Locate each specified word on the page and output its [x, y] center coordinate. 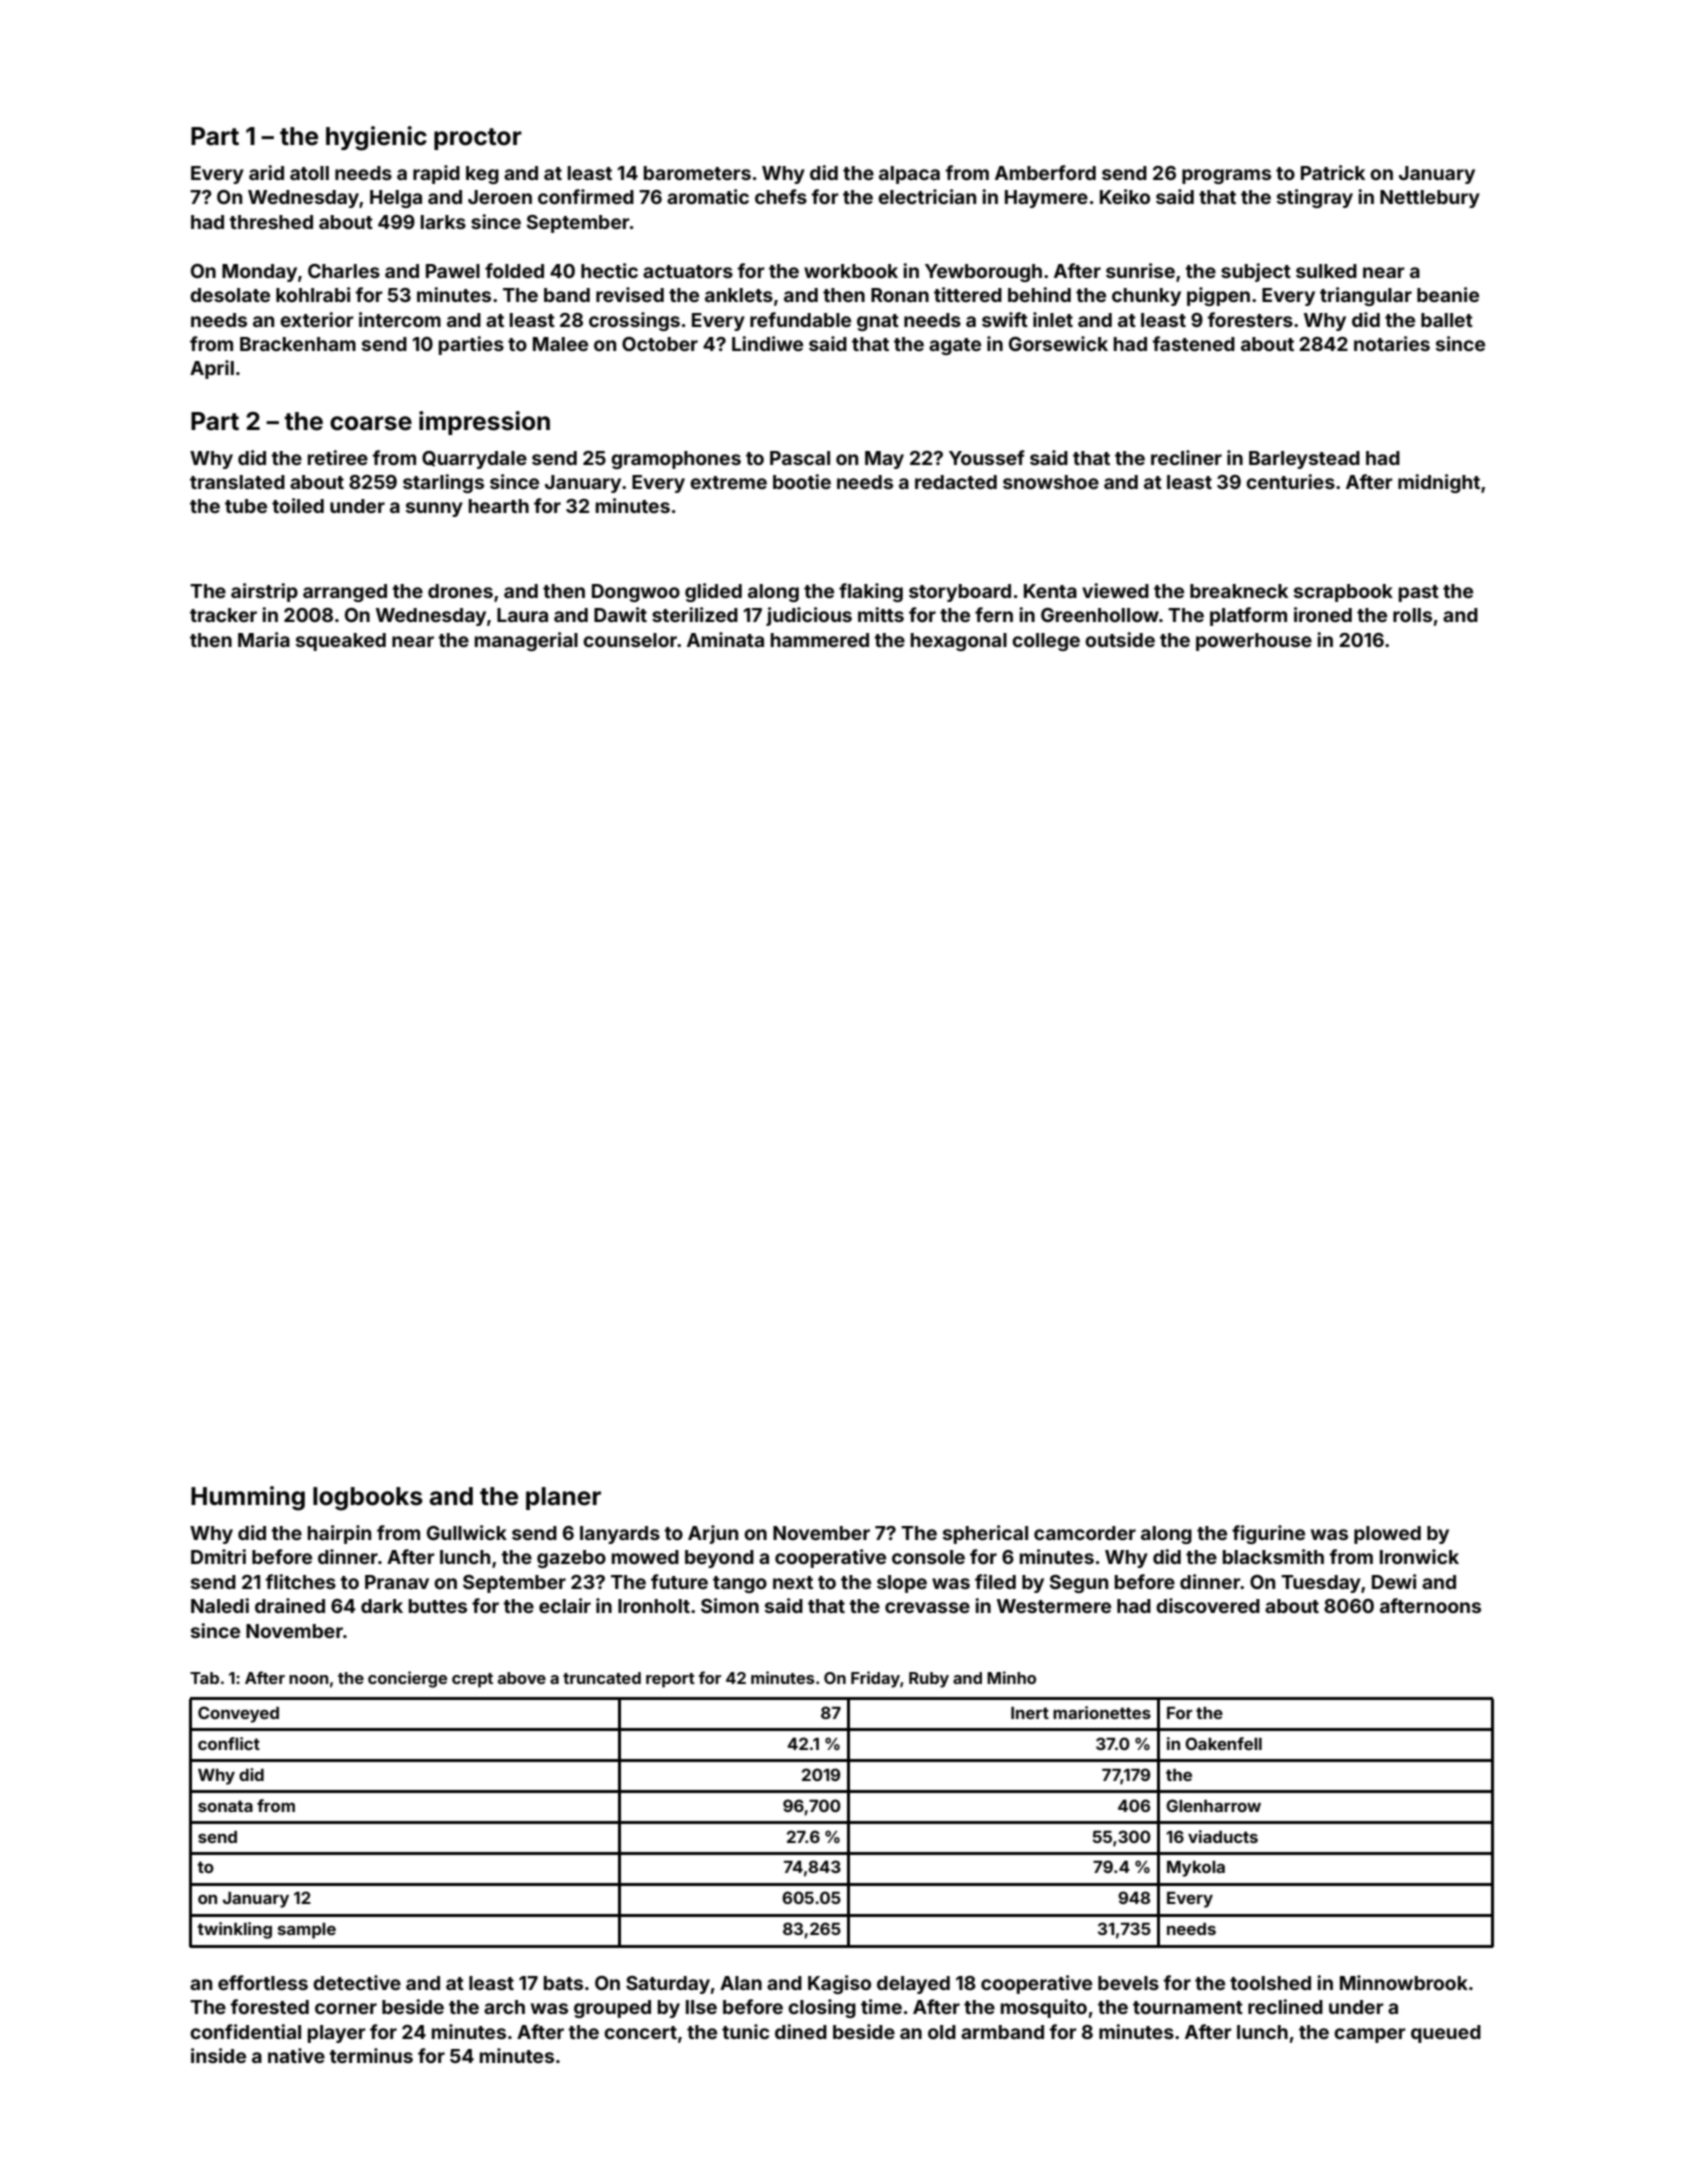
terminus [371, 2055]
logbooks [368, 1499]
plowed [1387, 1535]
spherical [985, 1534]
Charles [344, 271]
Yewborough [983, 273]
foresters [1250, 319]
